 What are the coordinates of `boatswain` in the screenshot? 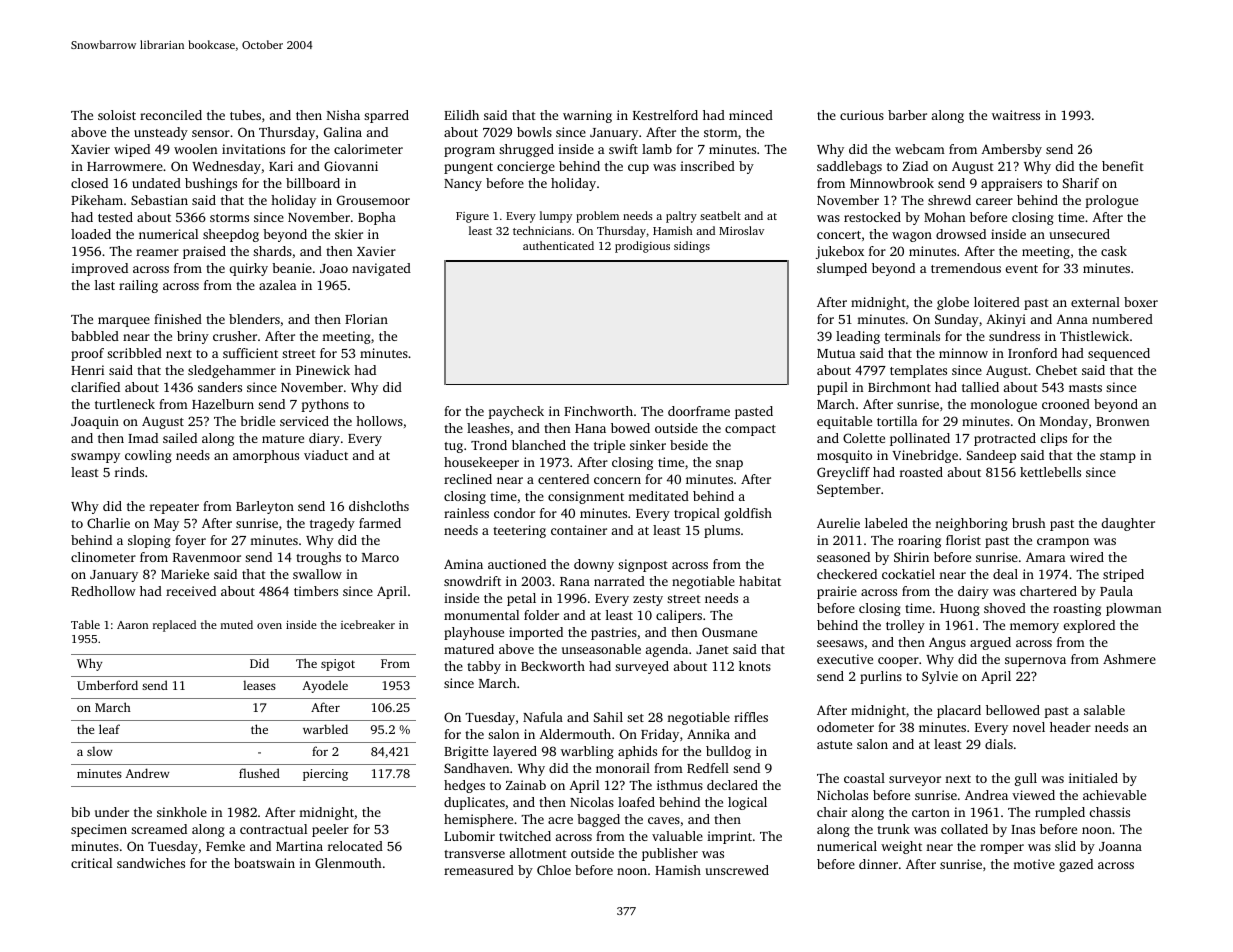 It's located at (264, 863).
